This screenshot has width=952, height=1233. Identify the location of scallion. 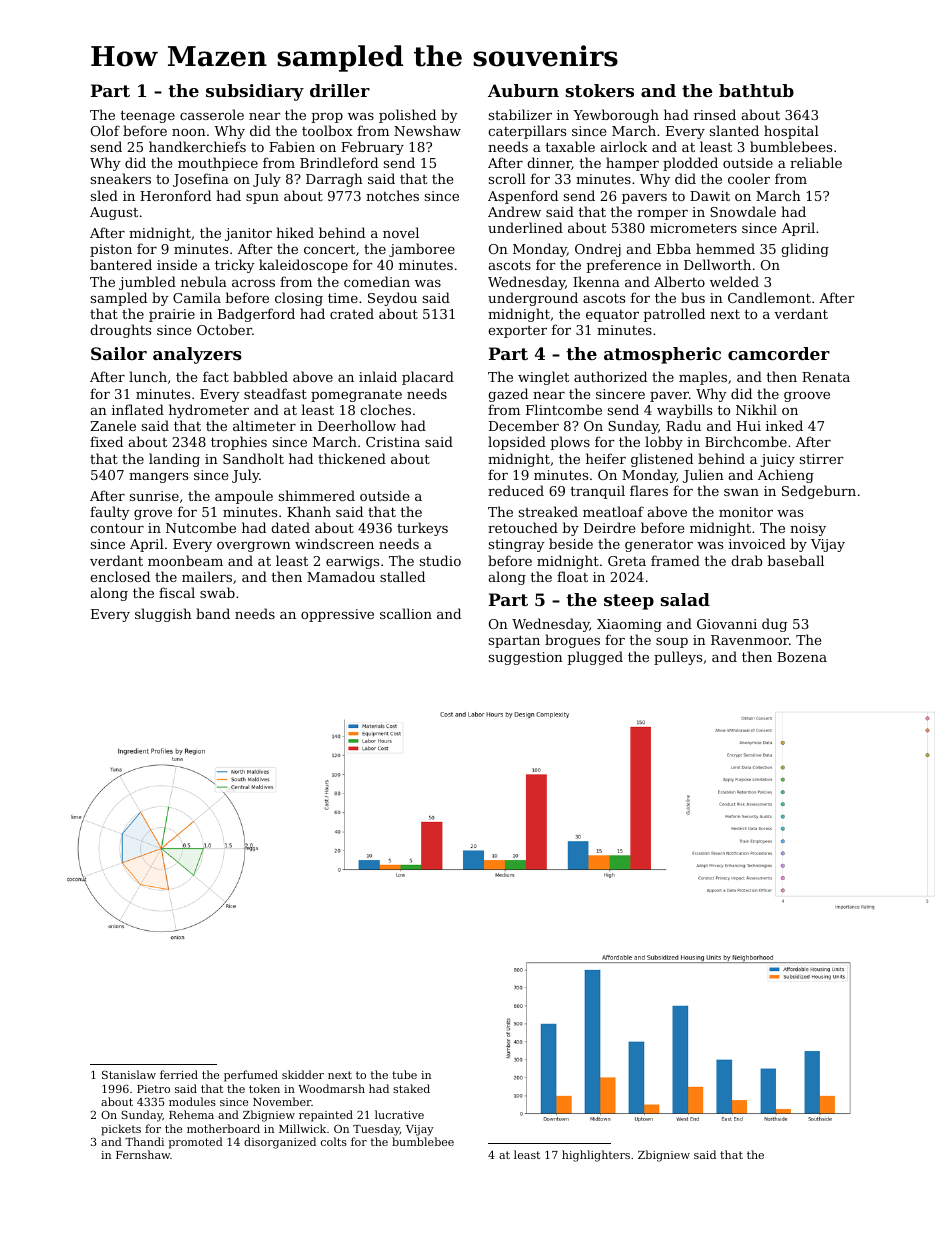
(406, 613).
